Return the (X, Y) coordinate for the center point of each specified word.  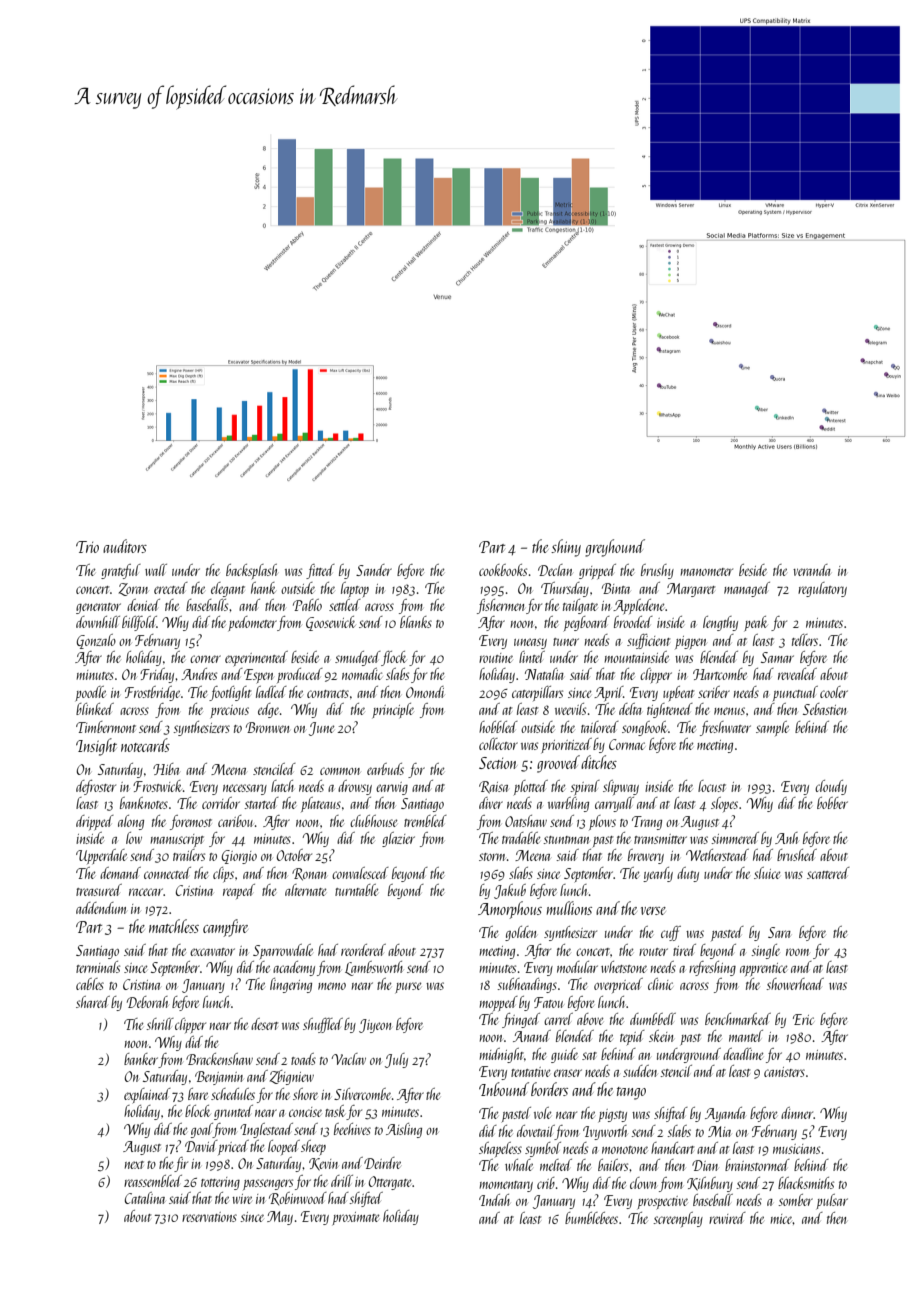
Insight (96, 747)
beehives (352, 1129)
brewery (646, 856)
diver (491, 803)
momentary (506, 1186)
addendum (101, 908)
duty (688, 874)
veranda (812, 570)
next (134, 1165)
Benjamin (219, 1078)
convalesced (360, 873)
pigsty (613, 1115)
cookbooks (503, 570)
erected (171, 588)
